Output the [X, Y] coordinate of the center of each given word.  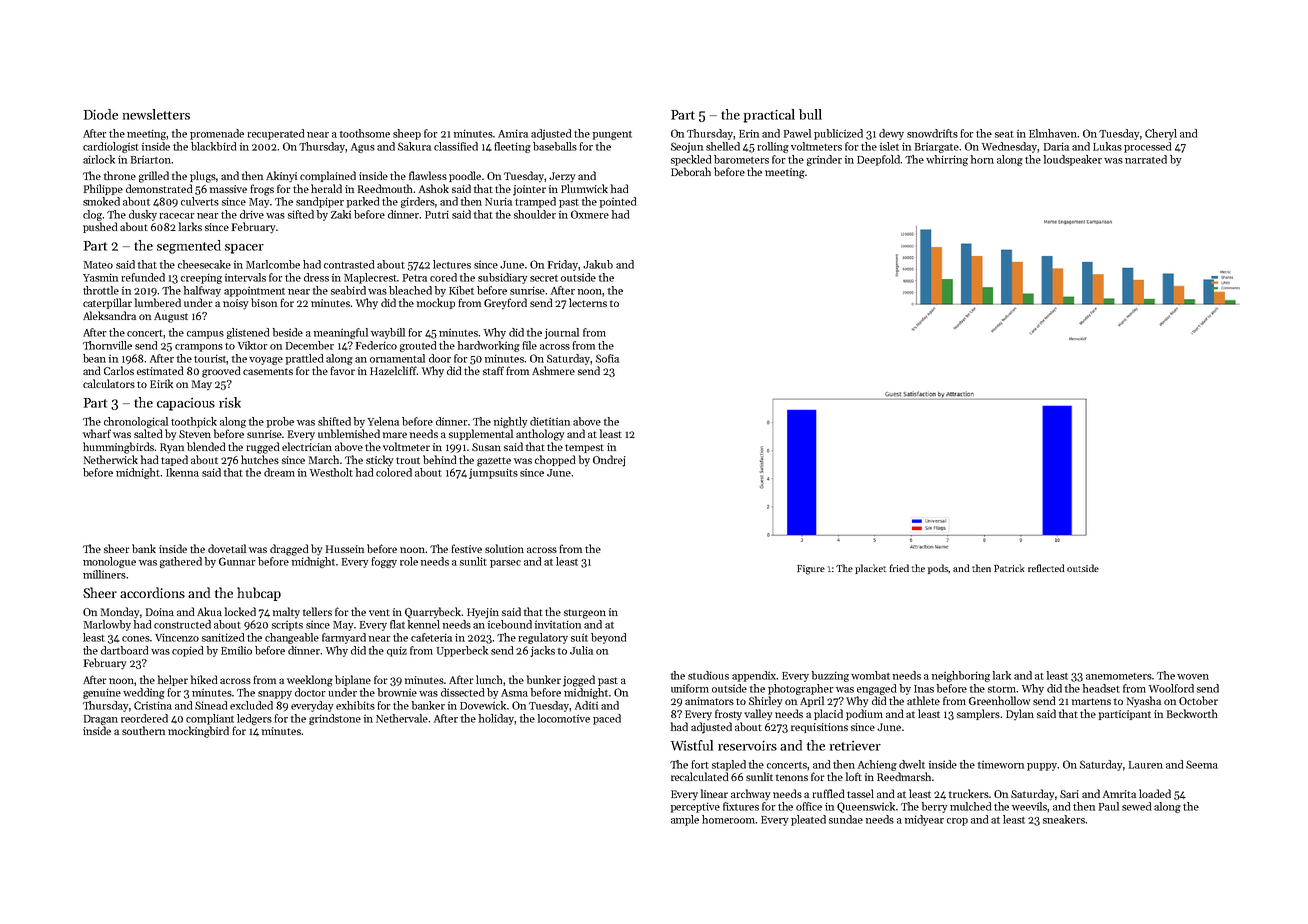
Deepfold [878, 160]
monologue [109, 562]
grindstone [335, 719]
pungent [612, 135]
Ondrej [609, 461]
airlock [99, 159]
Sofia [607, 358]
